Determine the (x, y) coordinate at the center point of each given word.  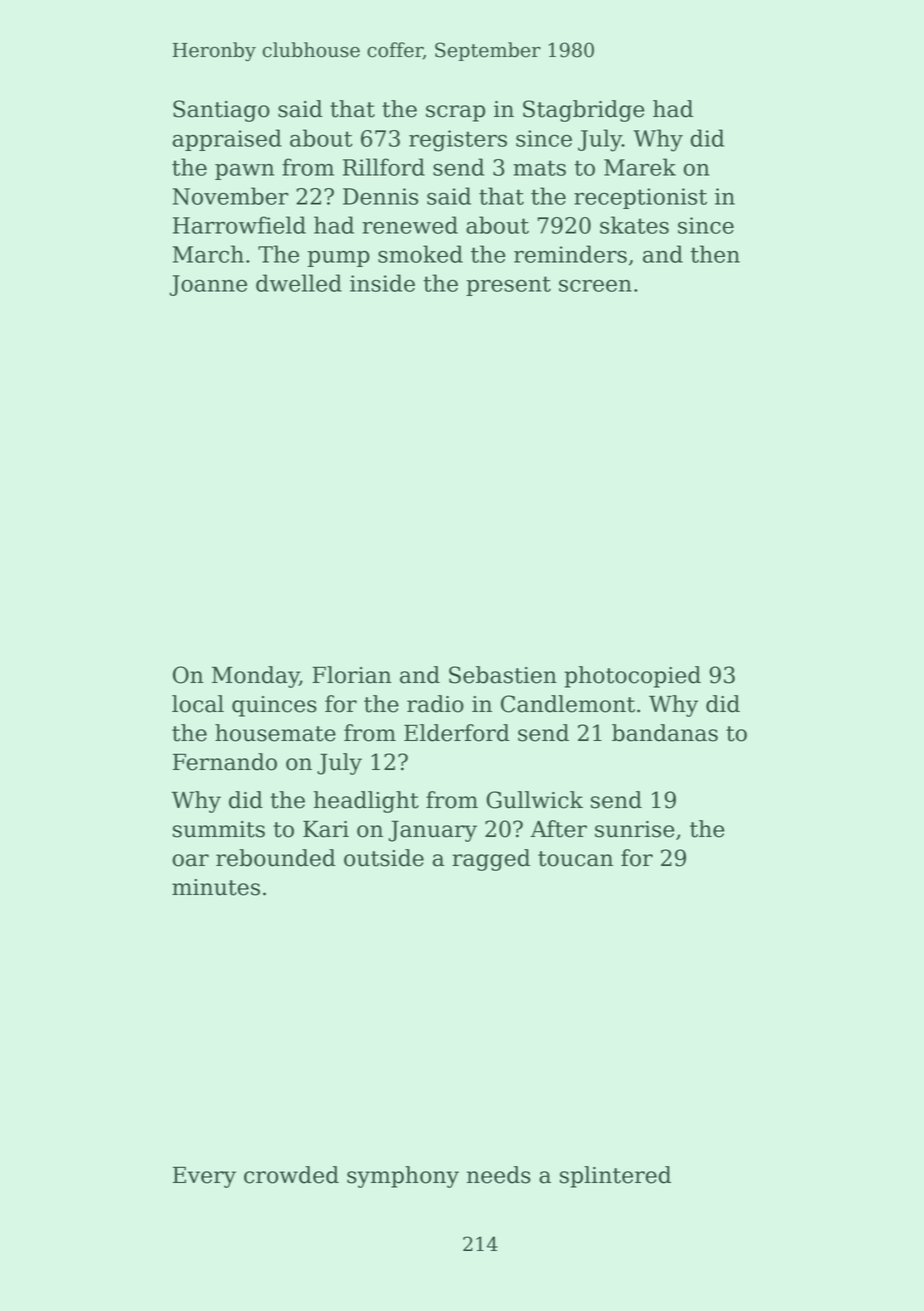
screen (595, 285)
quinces (274, 706)
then (715, 254)
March (208, 254)
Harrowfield (239, 225)
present (508, 286)
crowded (291, 1175)
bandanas (665, 733)
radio (435, 704)
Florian (352, 675)
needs (499, 1175)
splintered (615, 1177)
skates (634, 225)
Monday (255, 677)
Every (204, 1177)
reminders (570, 254)
